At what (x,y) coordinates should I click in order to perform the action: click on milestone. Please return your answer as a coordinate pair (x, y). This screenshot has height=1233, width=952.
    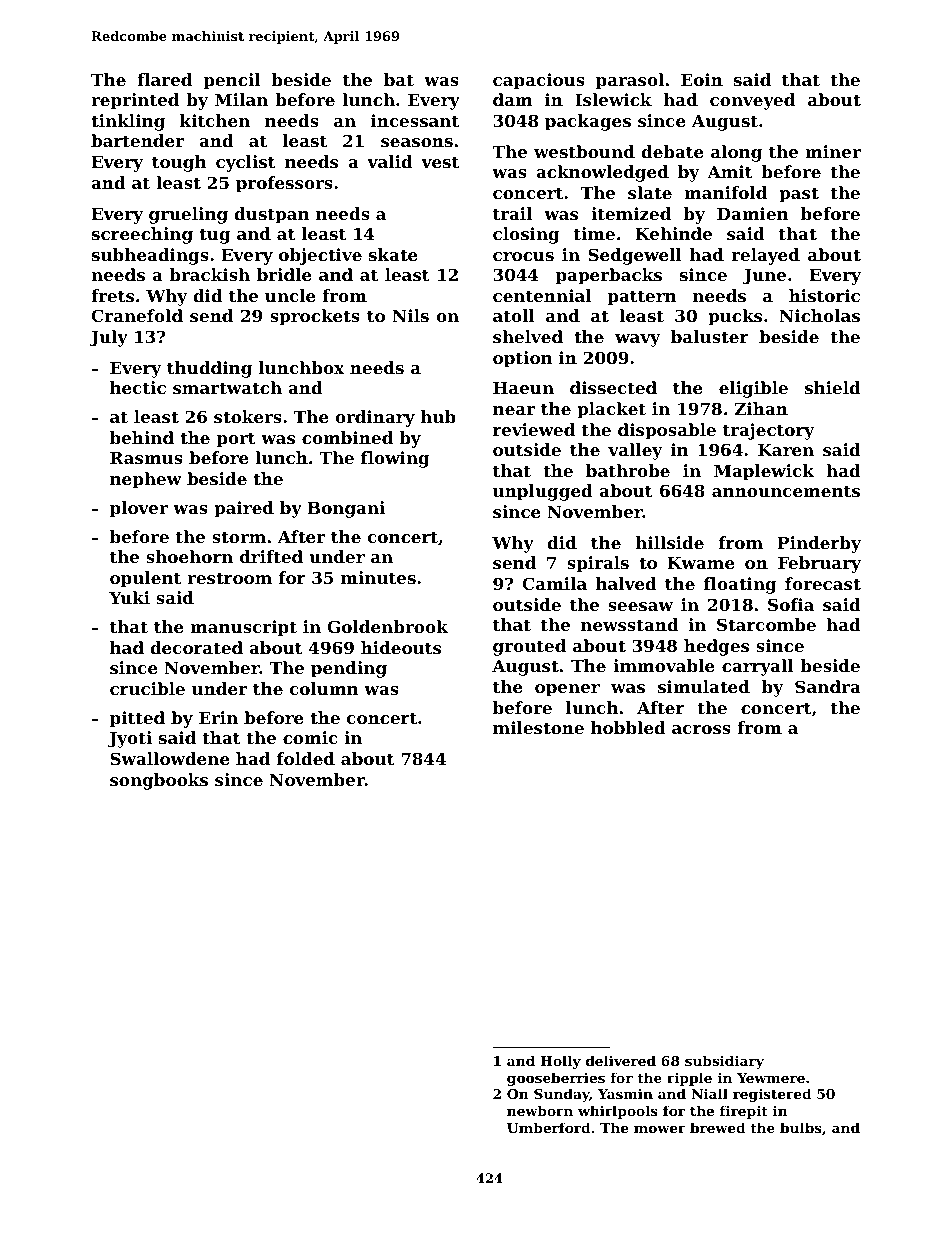
    Looking at the image, I should click on (538, 727).
